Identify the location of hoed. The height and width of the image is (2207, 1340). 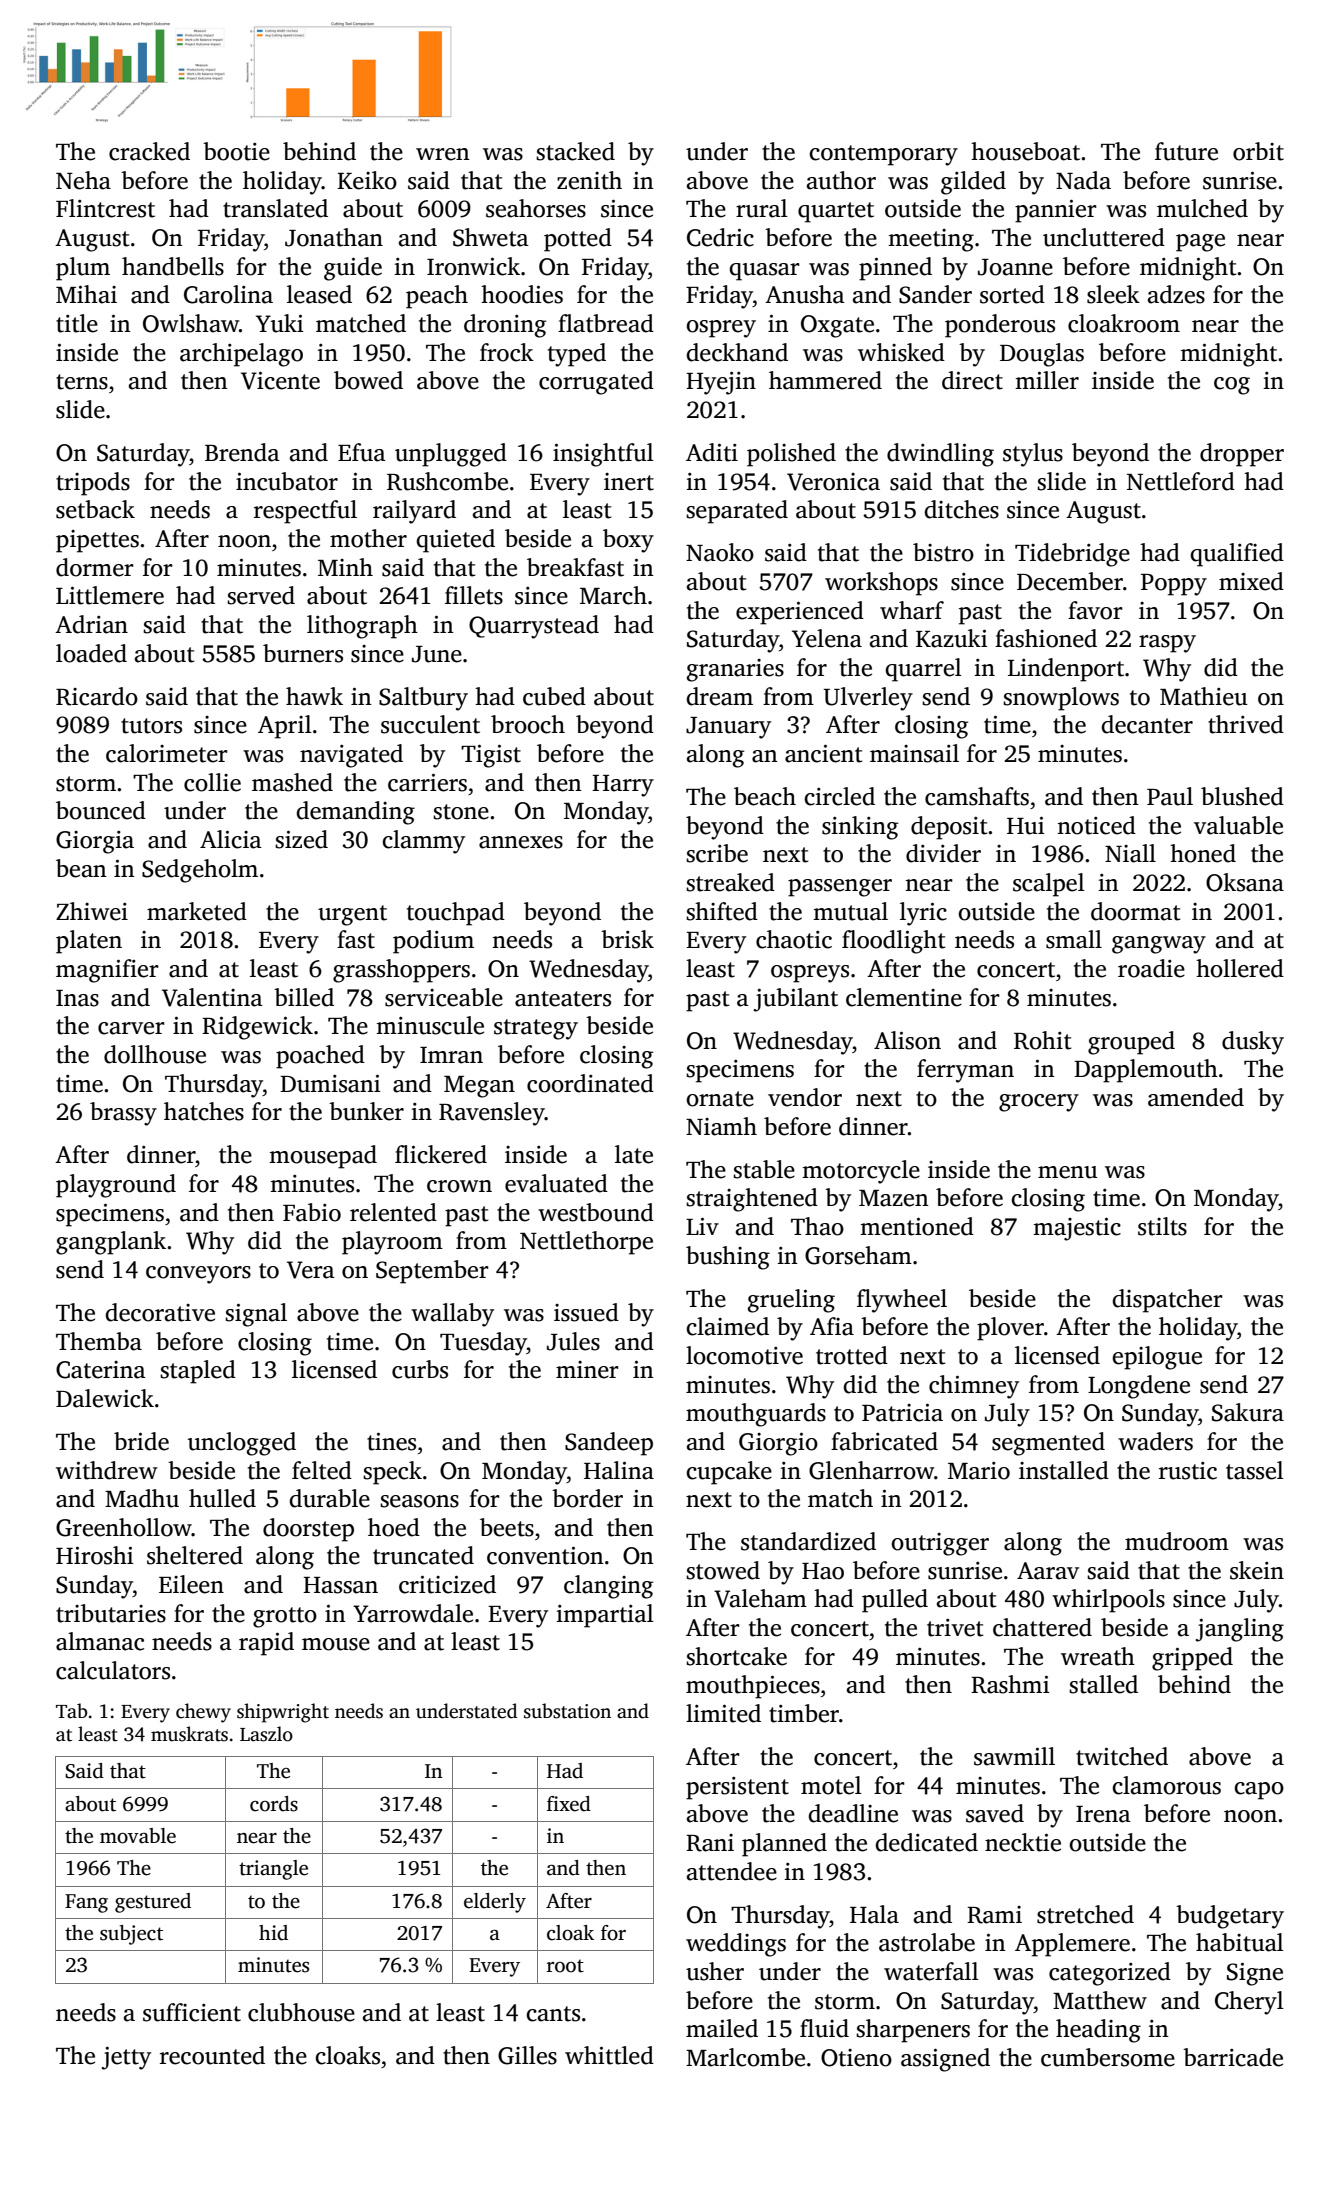
(394, 1527).
